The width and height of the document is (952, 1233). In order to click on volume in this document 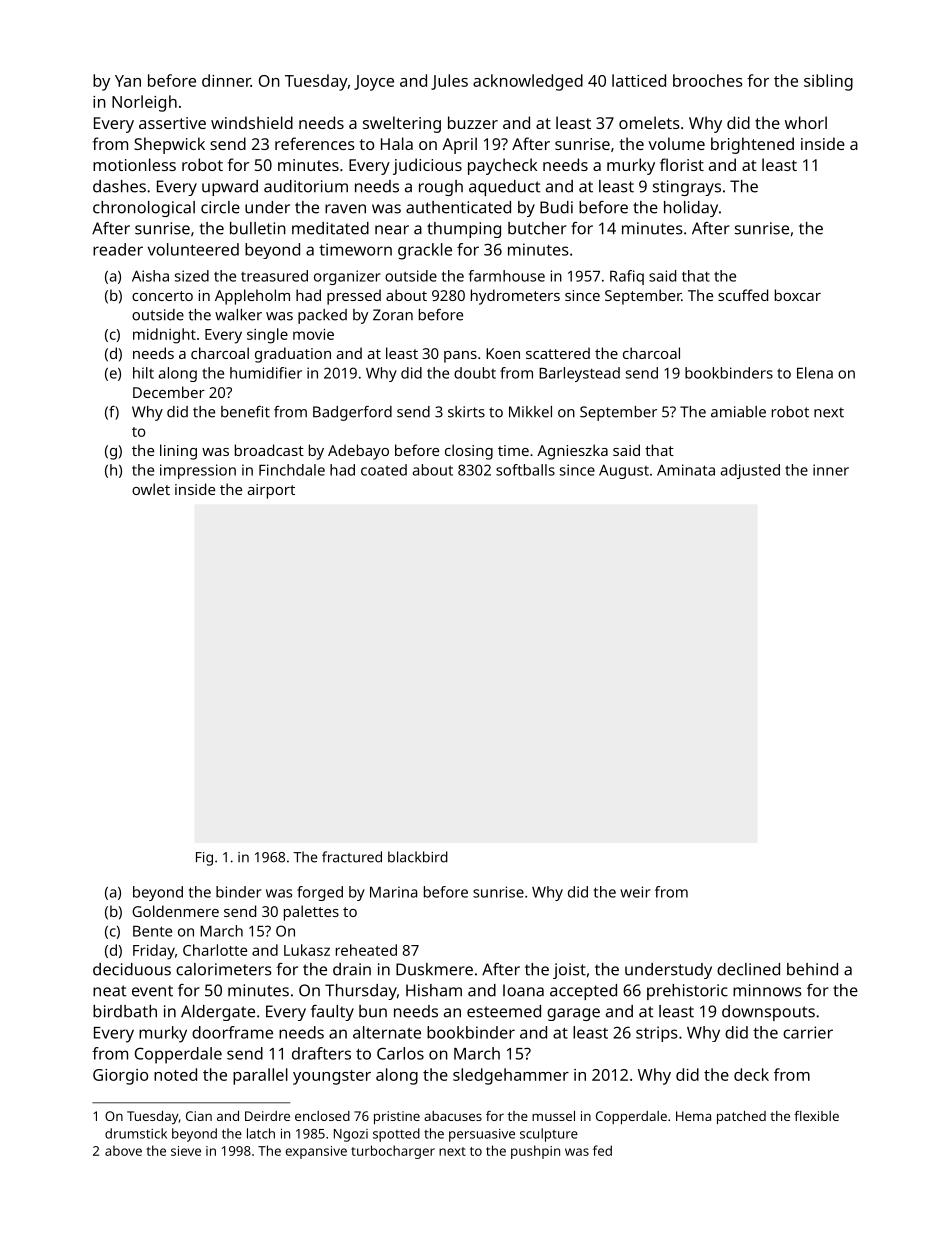, I will do `click(676, 143)`.
